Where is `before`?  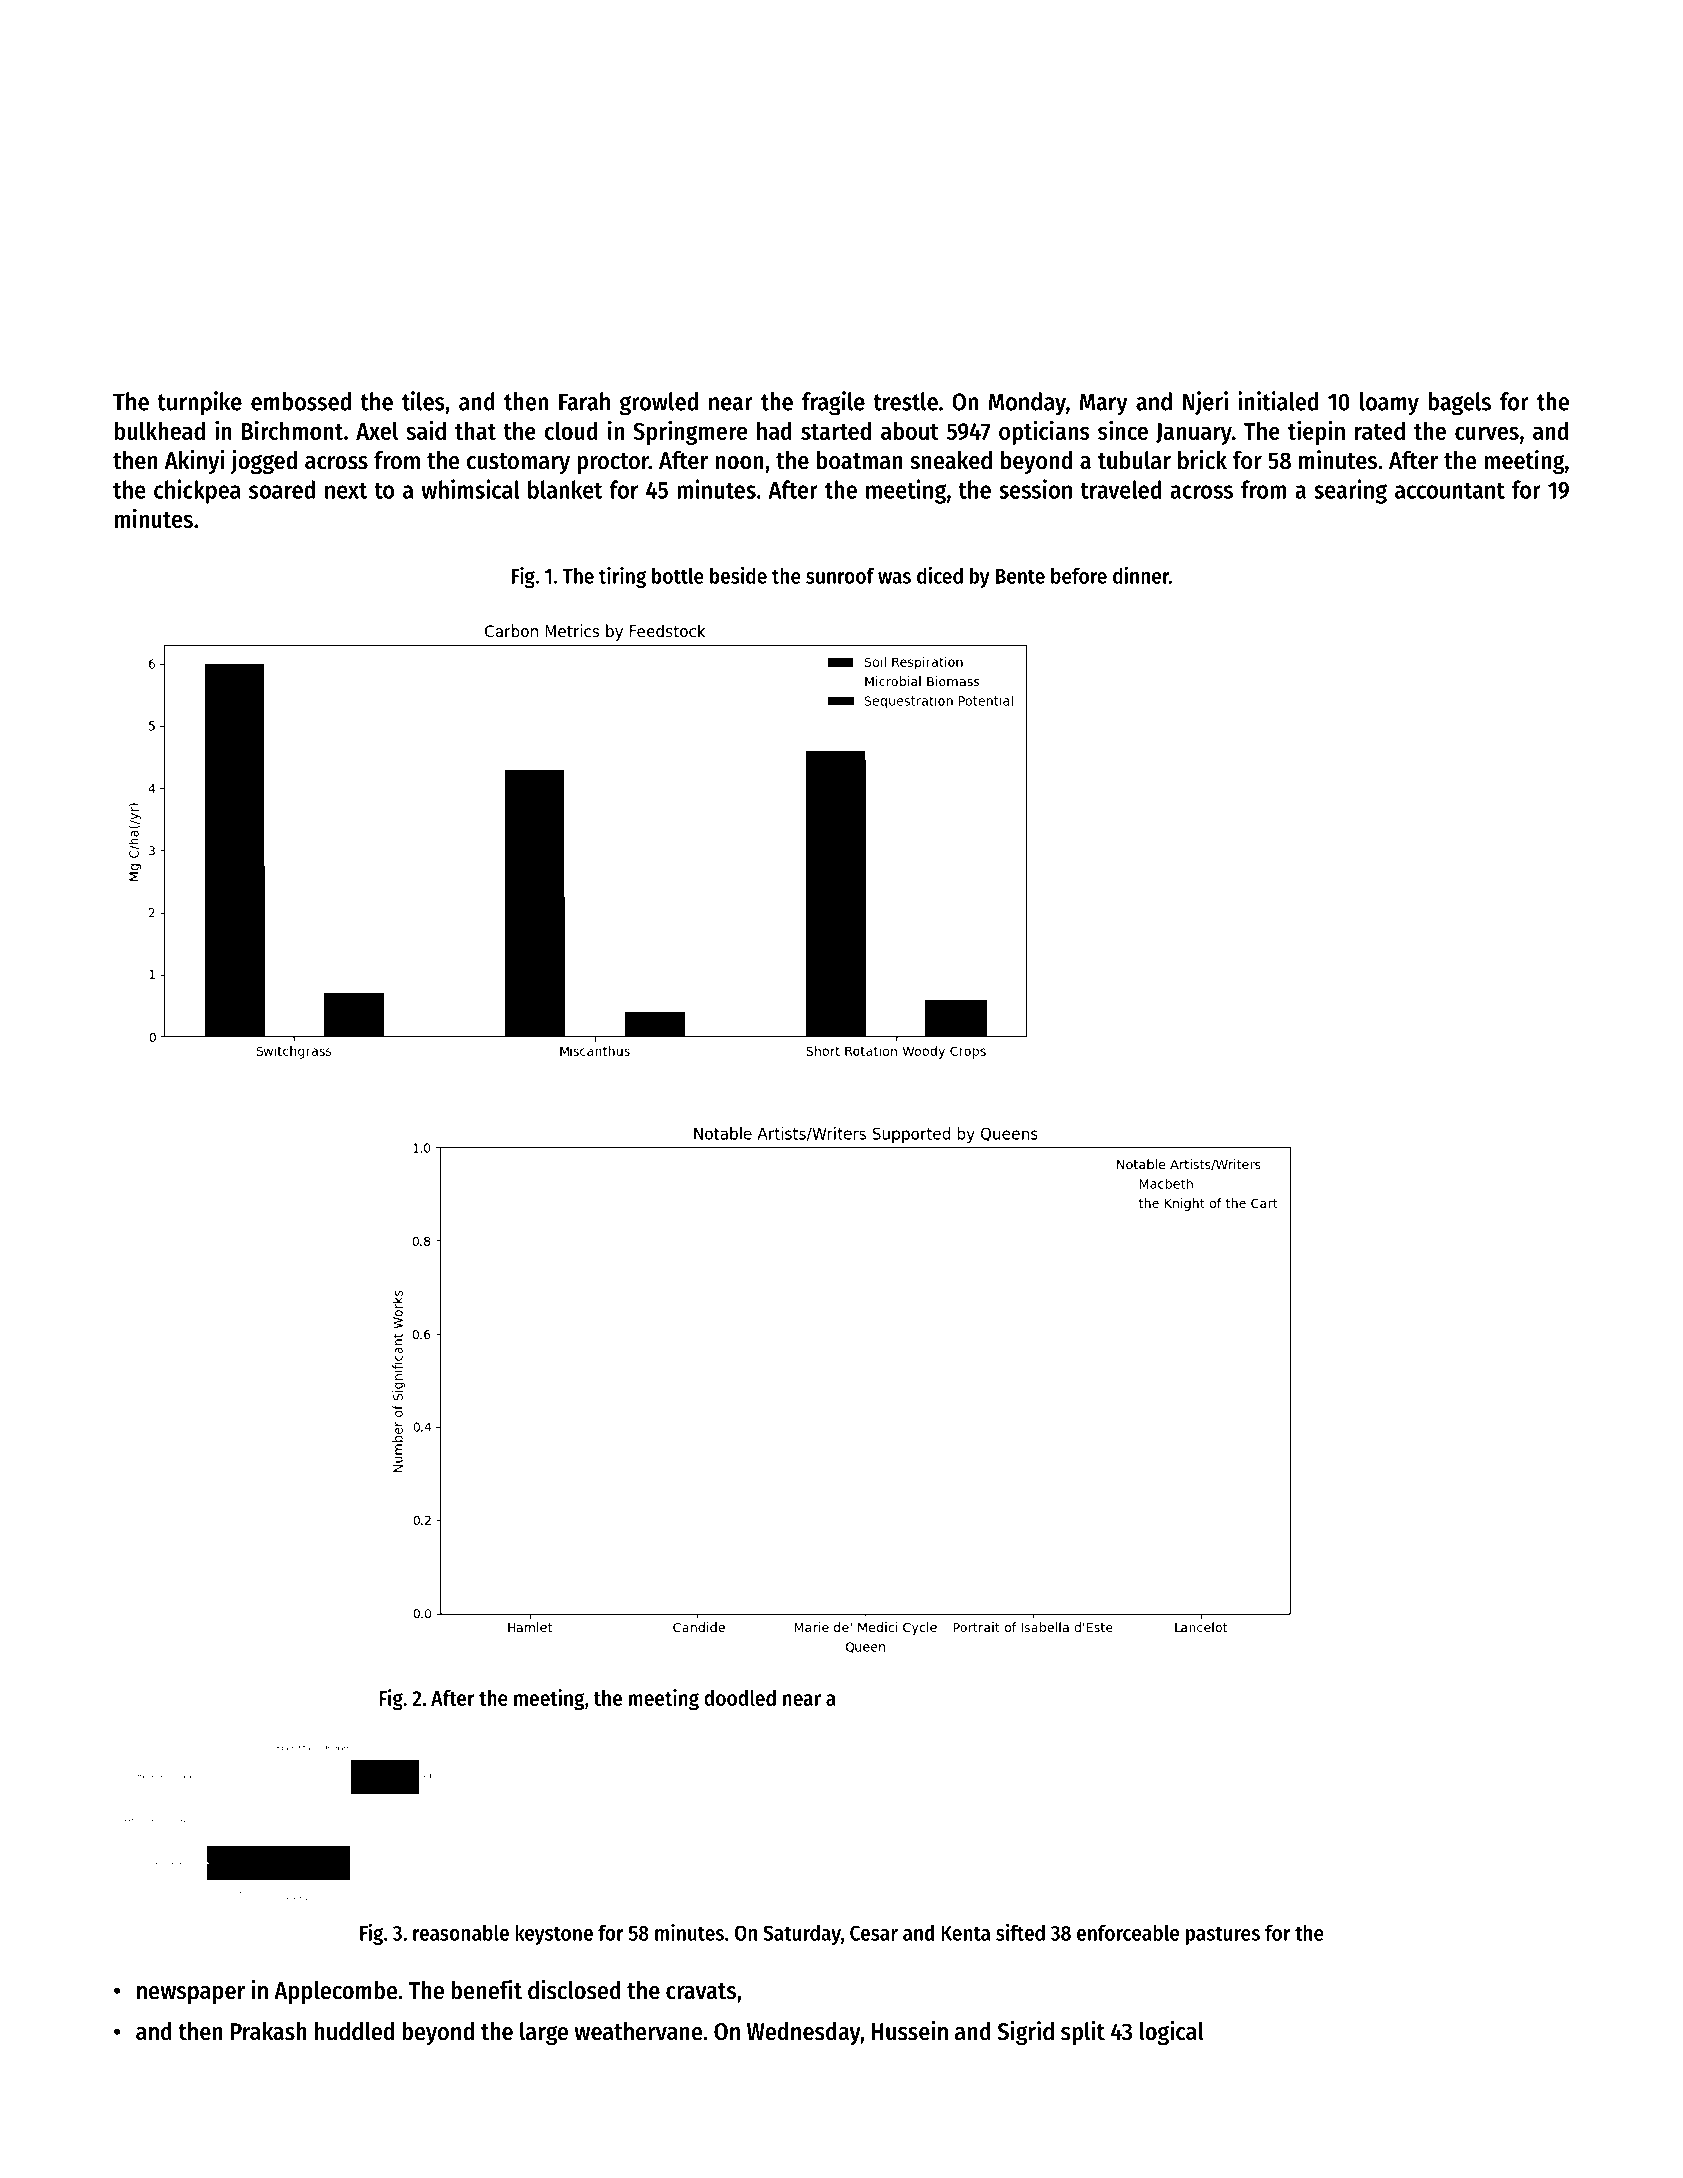
before is located at coordinates (1079, 575).
